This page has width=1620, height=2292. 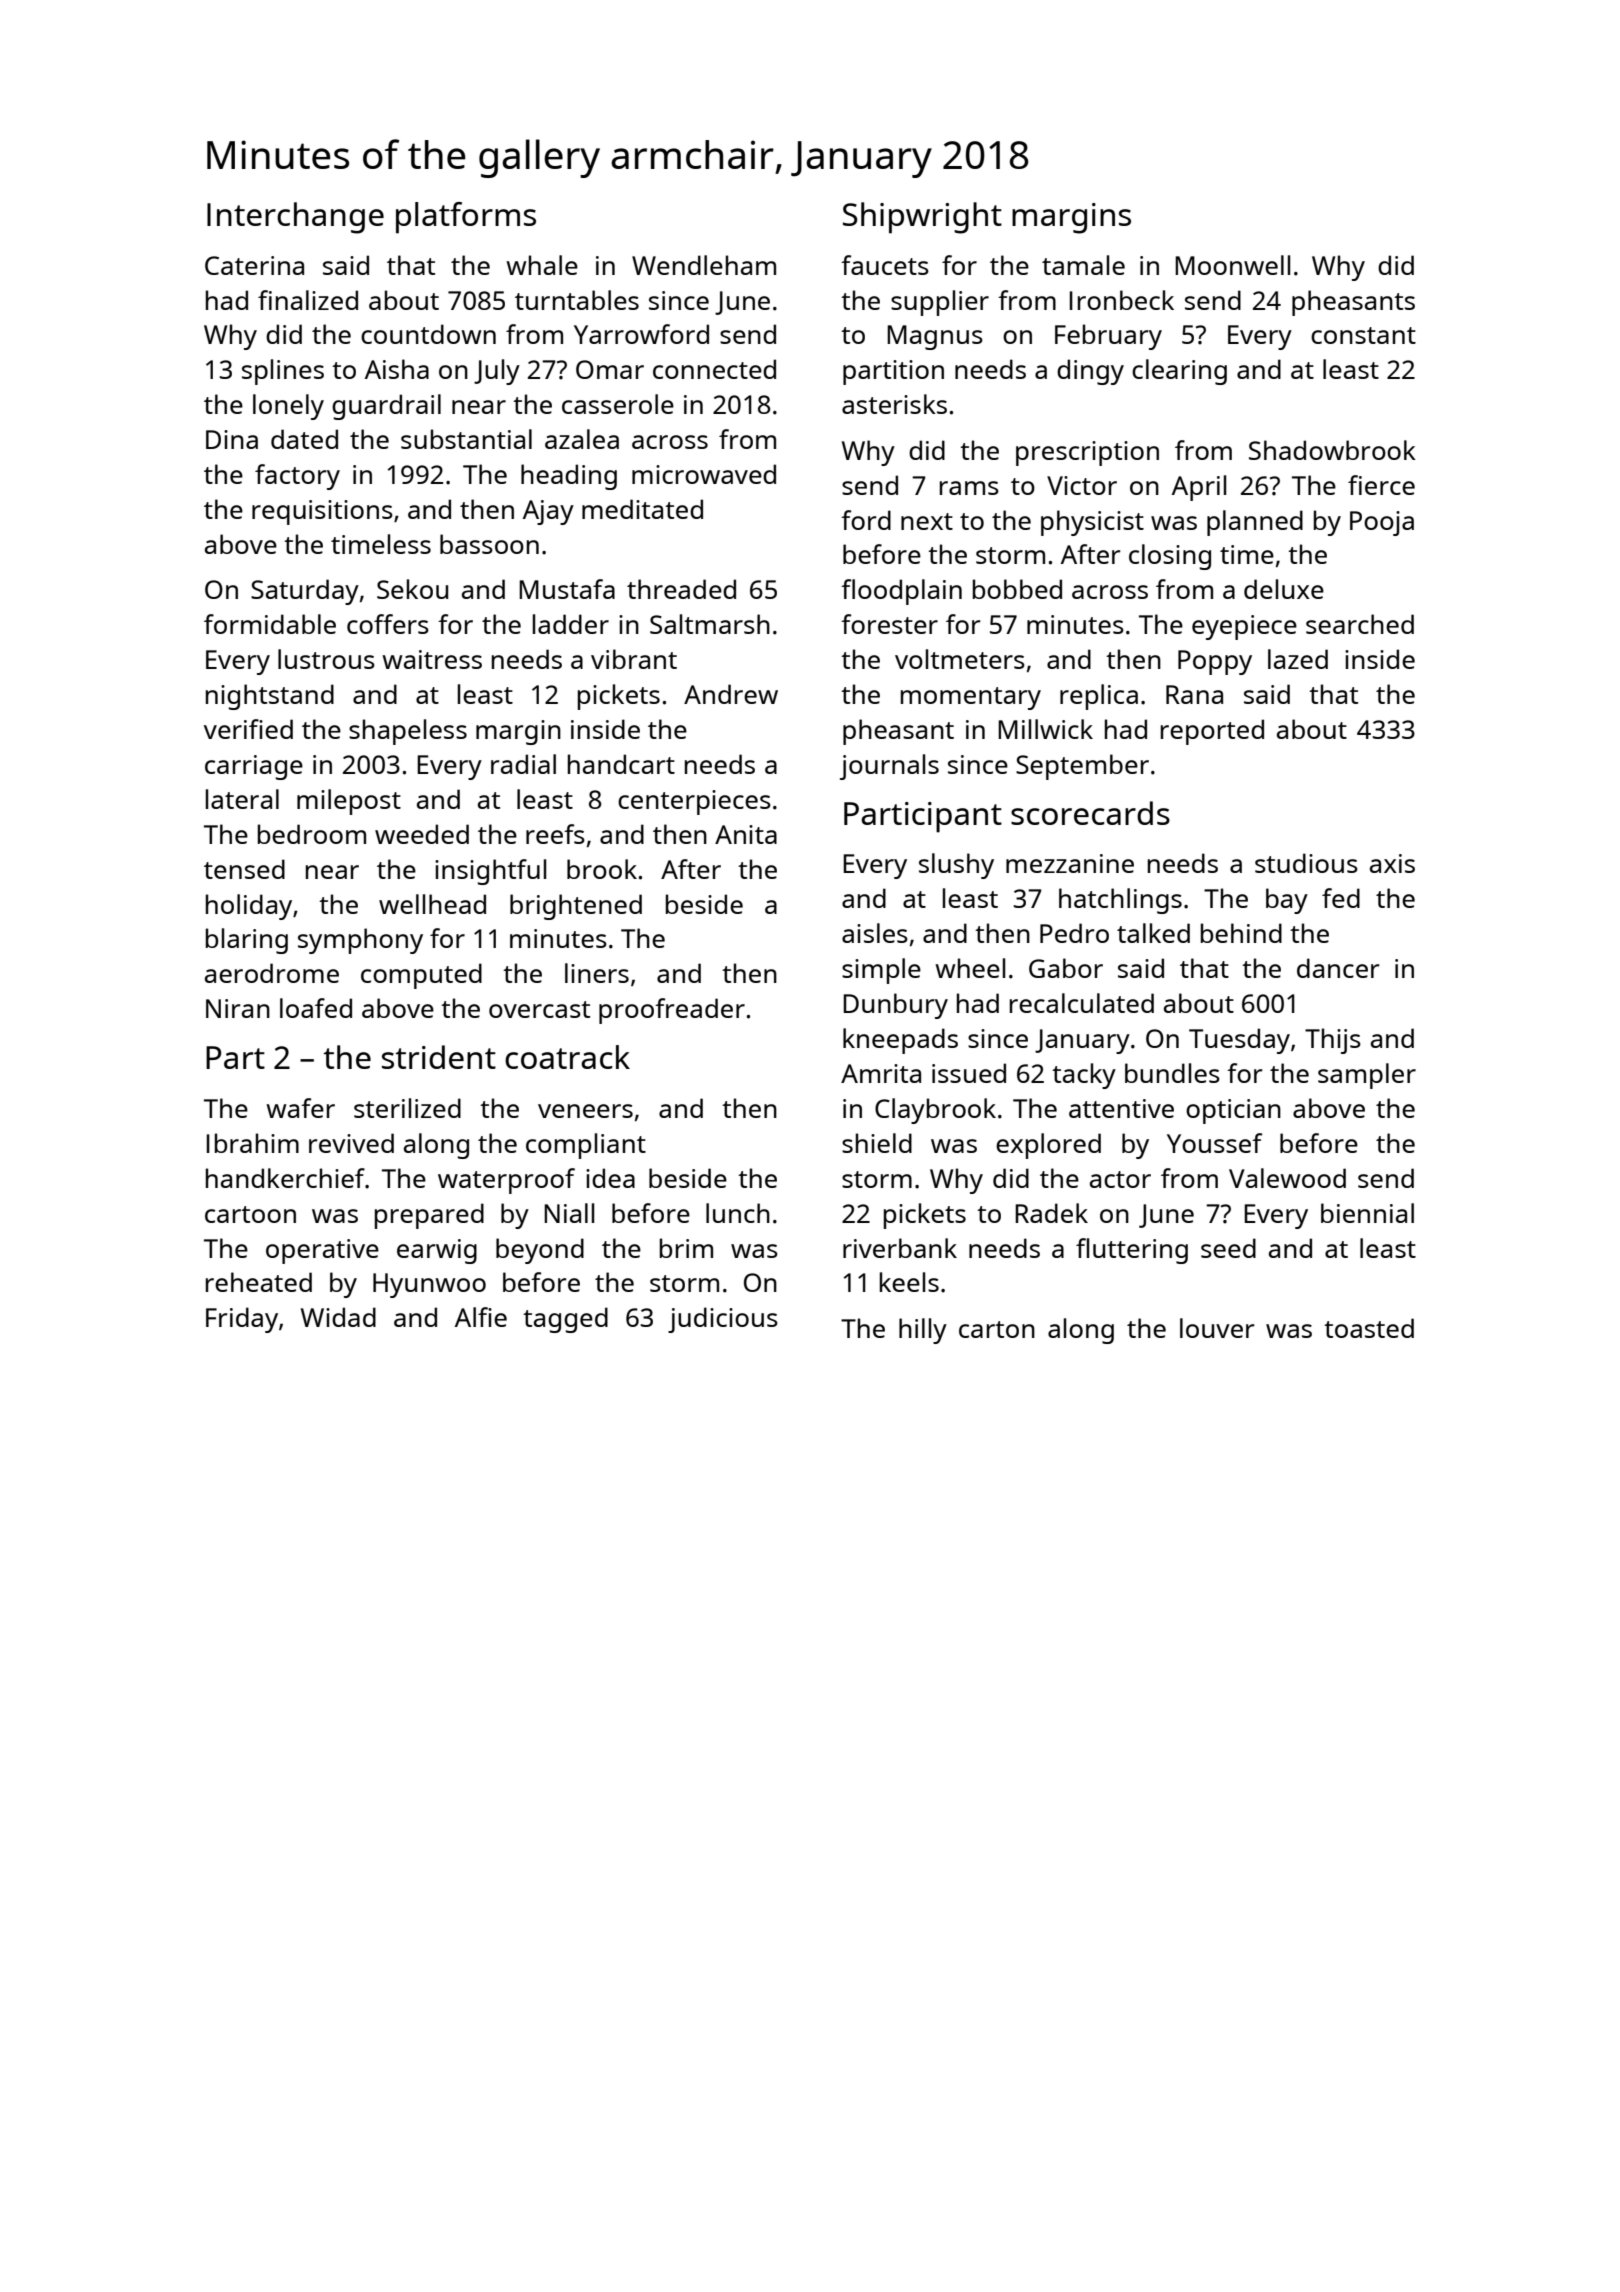 What do you see at coordinates (1228, 1248) in the page?
I see `seed` at bounding box center [1228, 1248].
